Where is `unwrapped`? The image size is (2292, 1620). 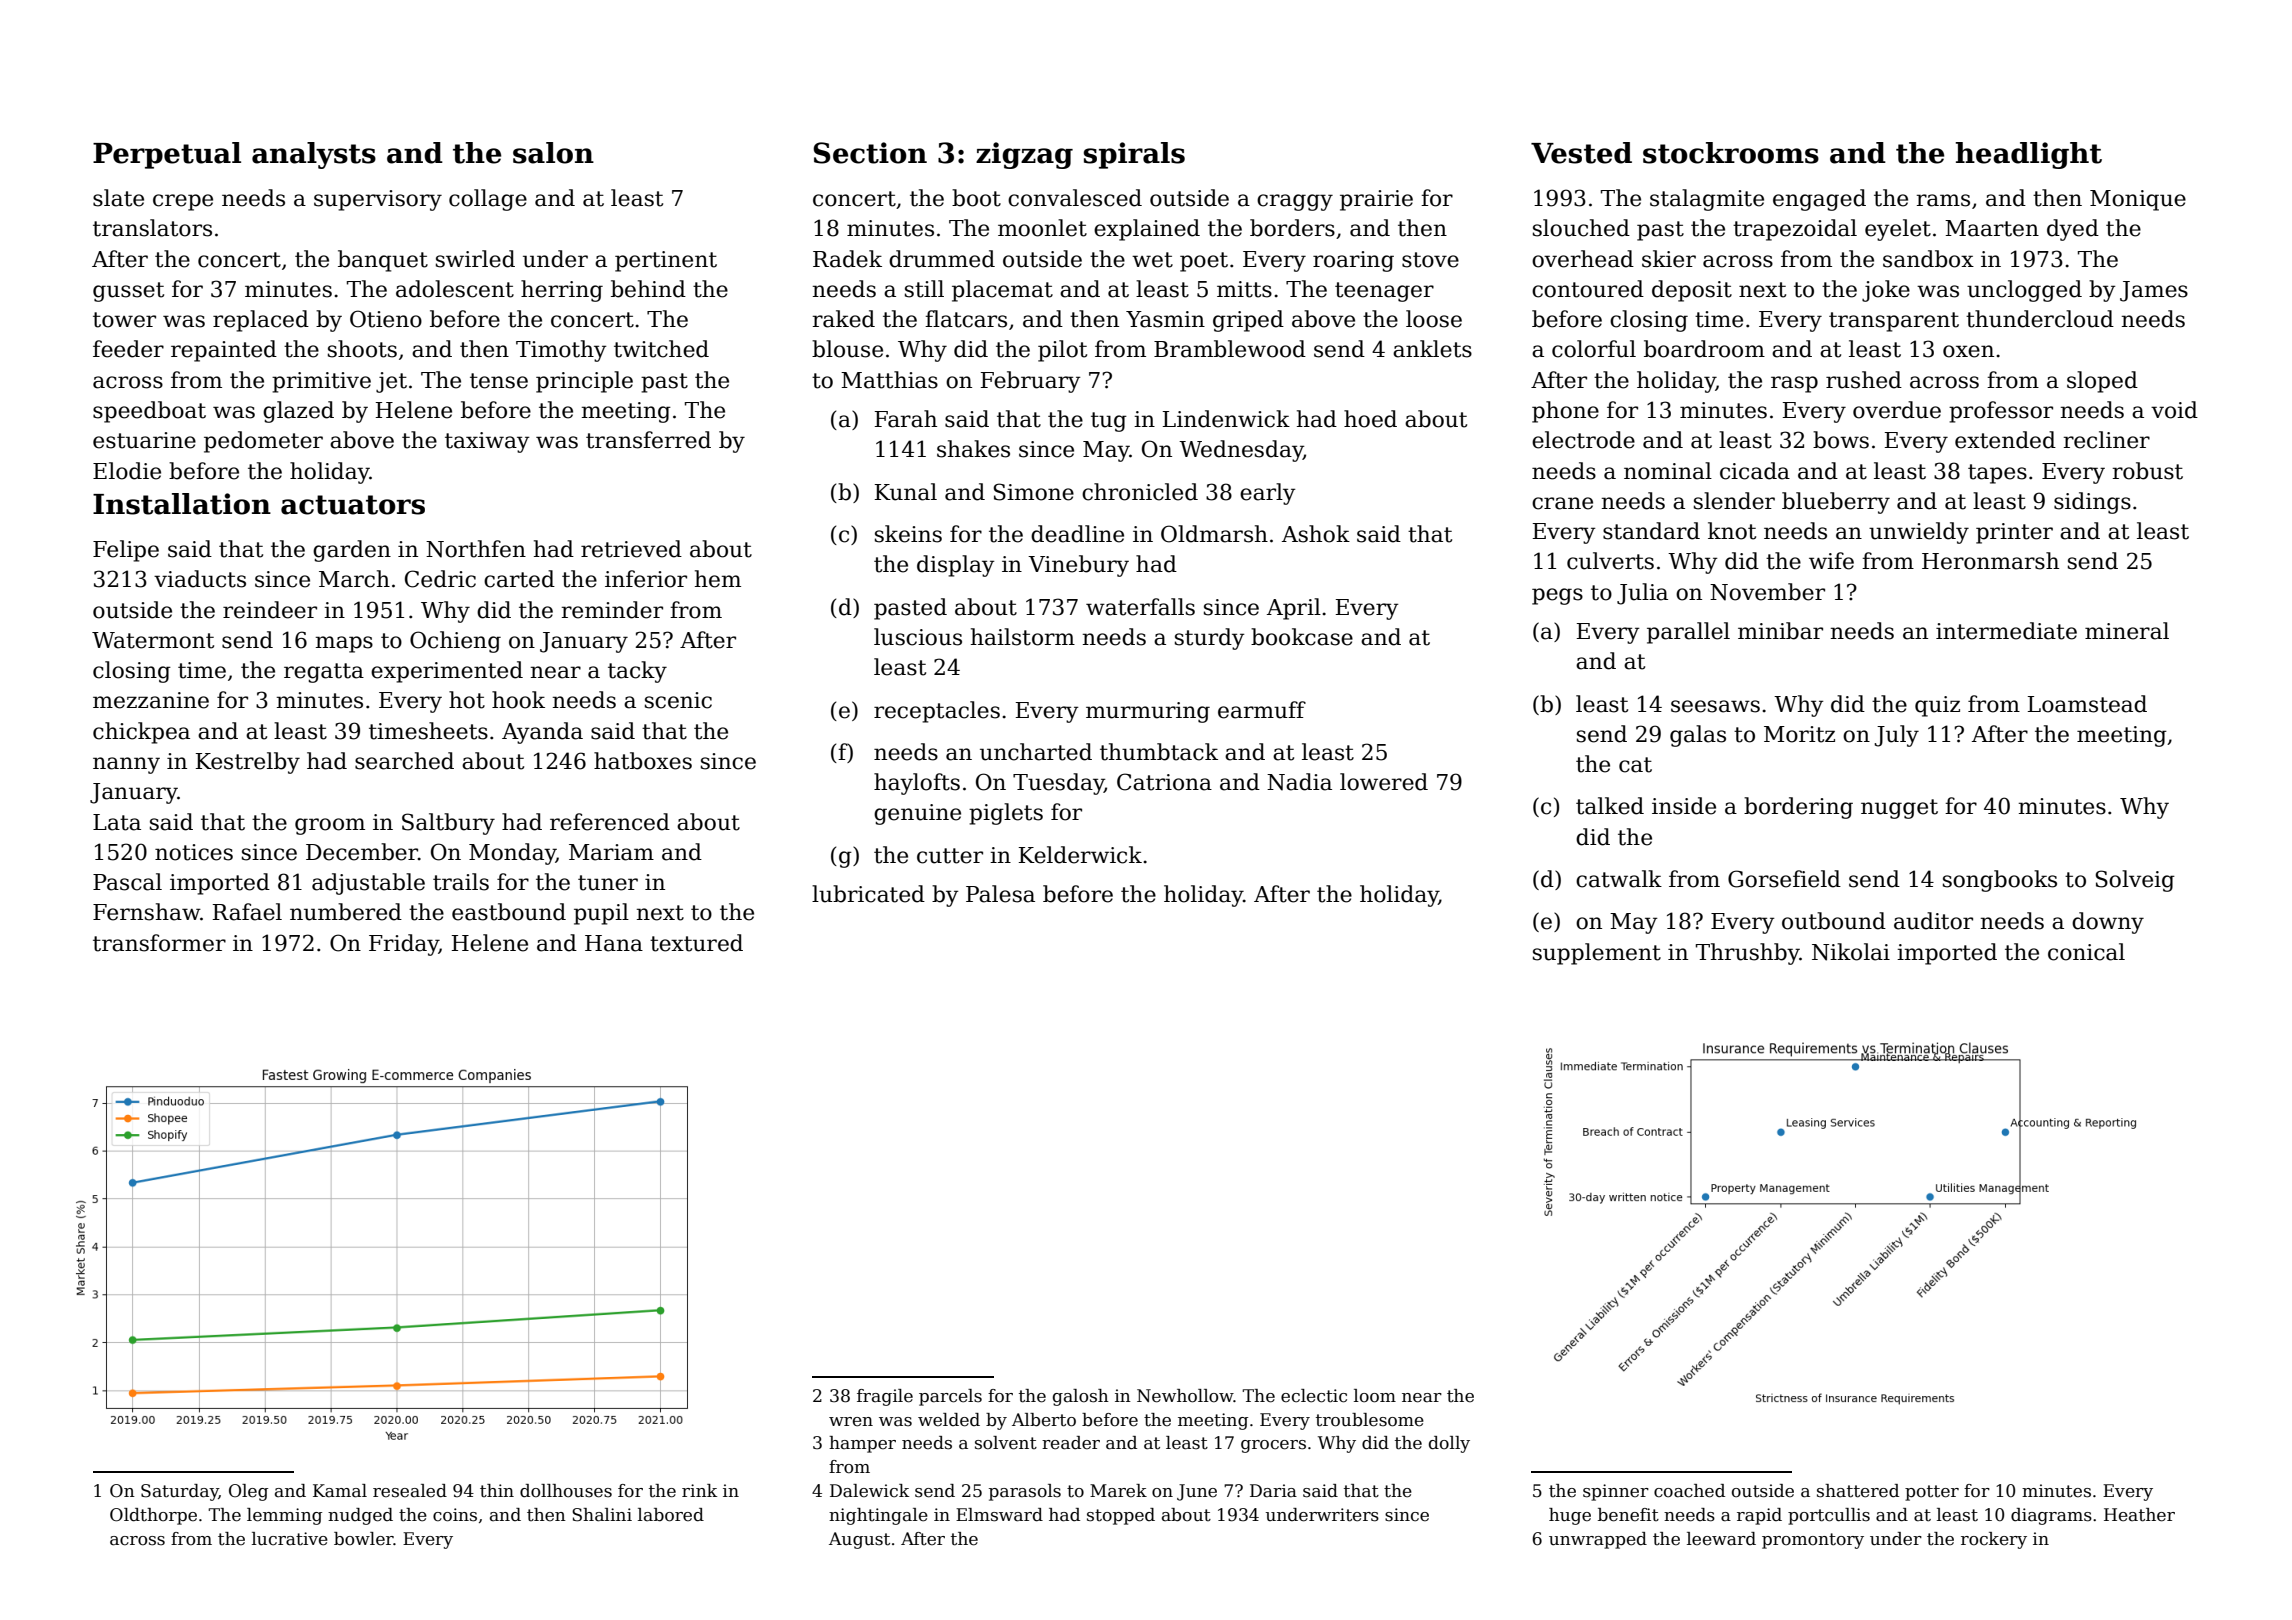 unwrapped is located at coordinates (1598, 1540).
